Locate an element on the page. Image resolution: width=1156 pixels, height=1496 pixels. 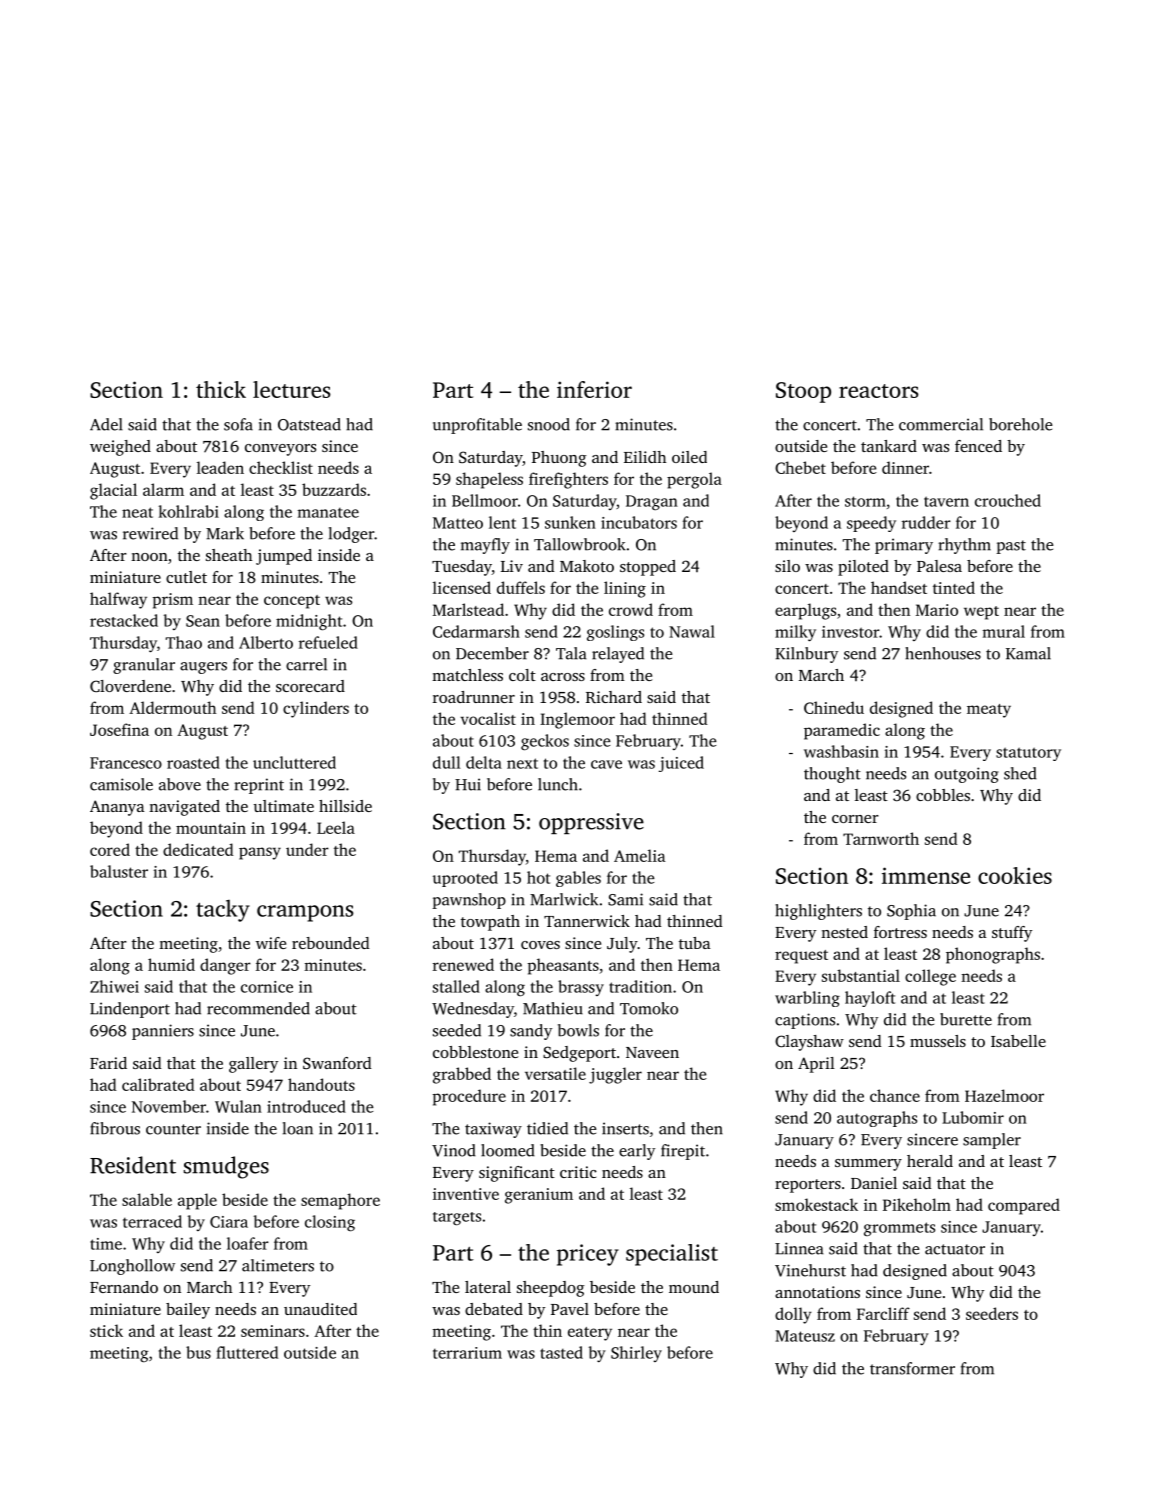
Kamal is located at coordinates (1028, 653).
